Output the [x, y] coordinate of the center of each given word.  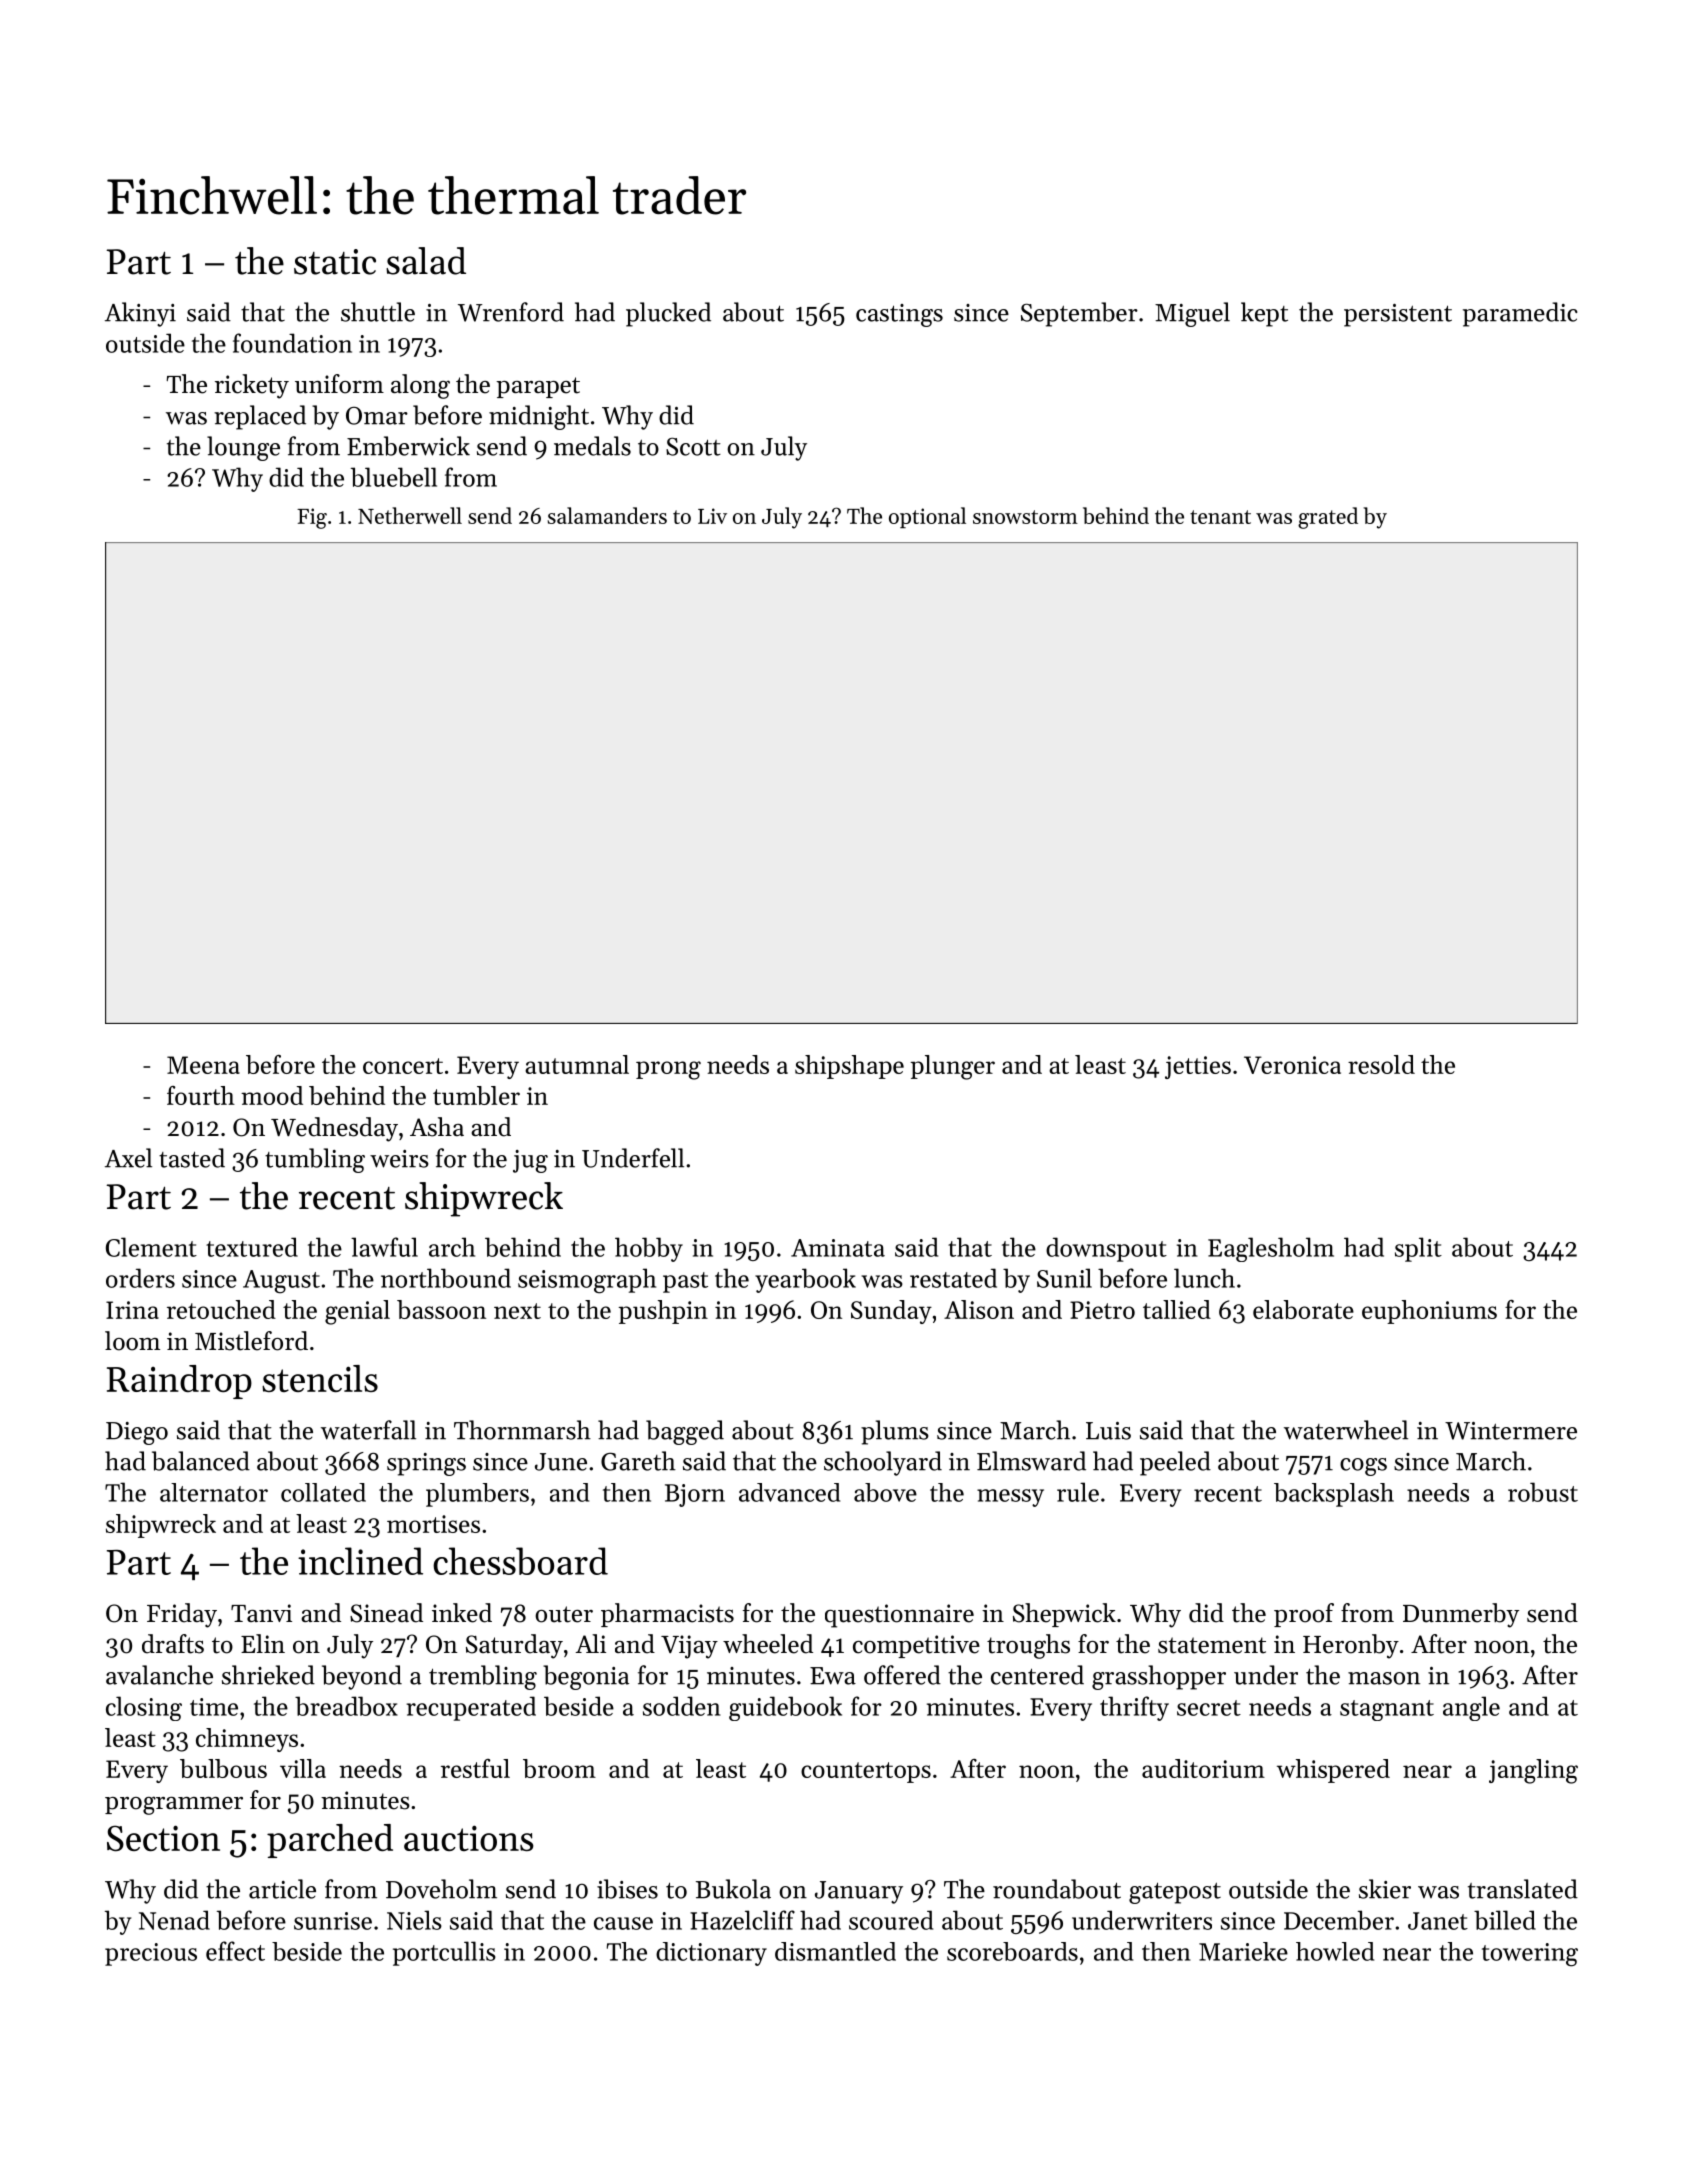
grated [1328, 518]
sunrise [333, 1921]
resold [1381, 1064]
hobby [649, 1249]
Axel [128, 1158]
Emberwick [408, 446]
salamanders [607, 515]
